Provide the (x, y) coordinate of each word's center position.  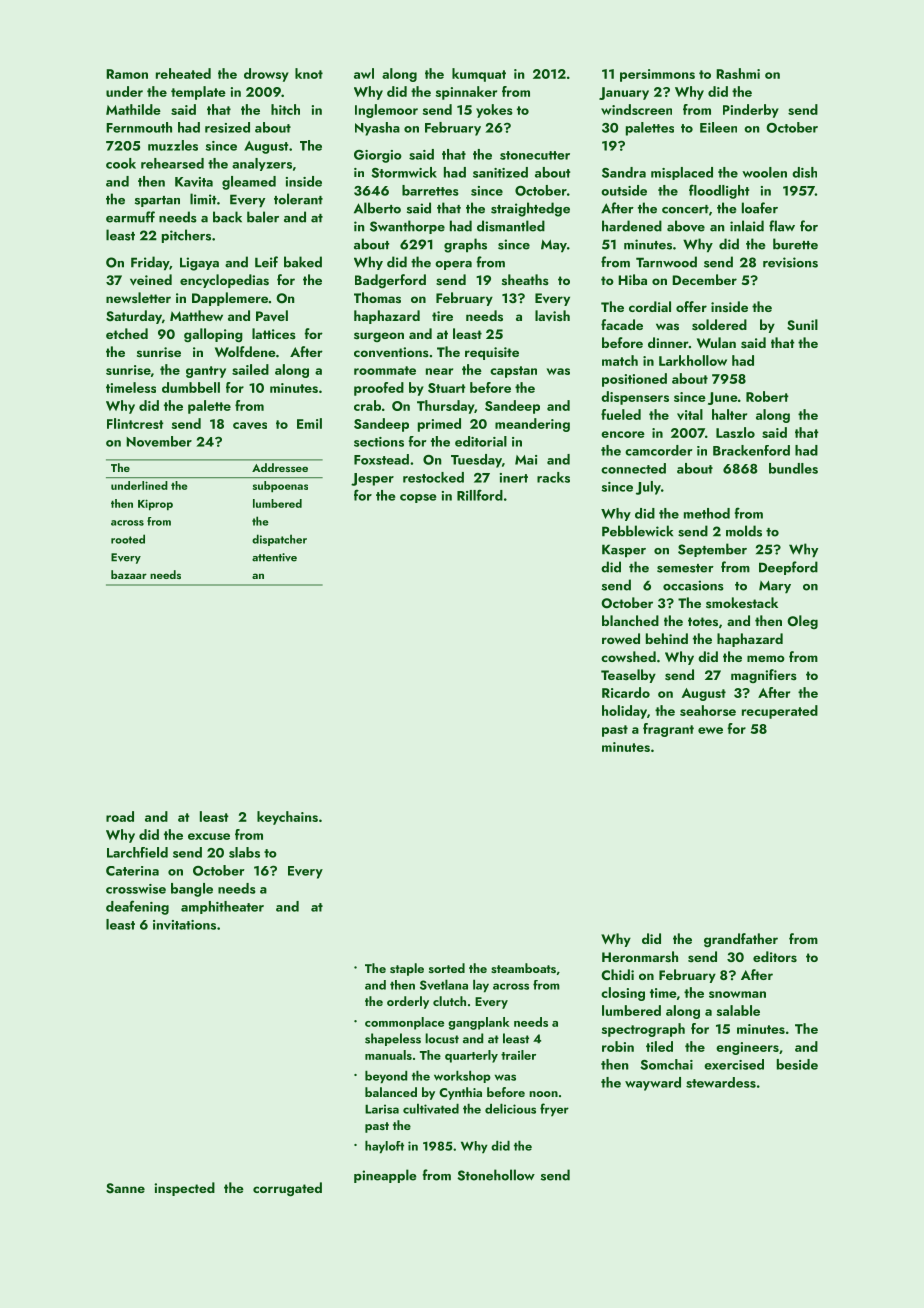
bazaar (129, 574)
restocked (433, 477)
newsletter (138, 297)
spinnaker (466, 93)
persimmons (657, 75)
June (723, 398)
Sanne (125, 1188)
